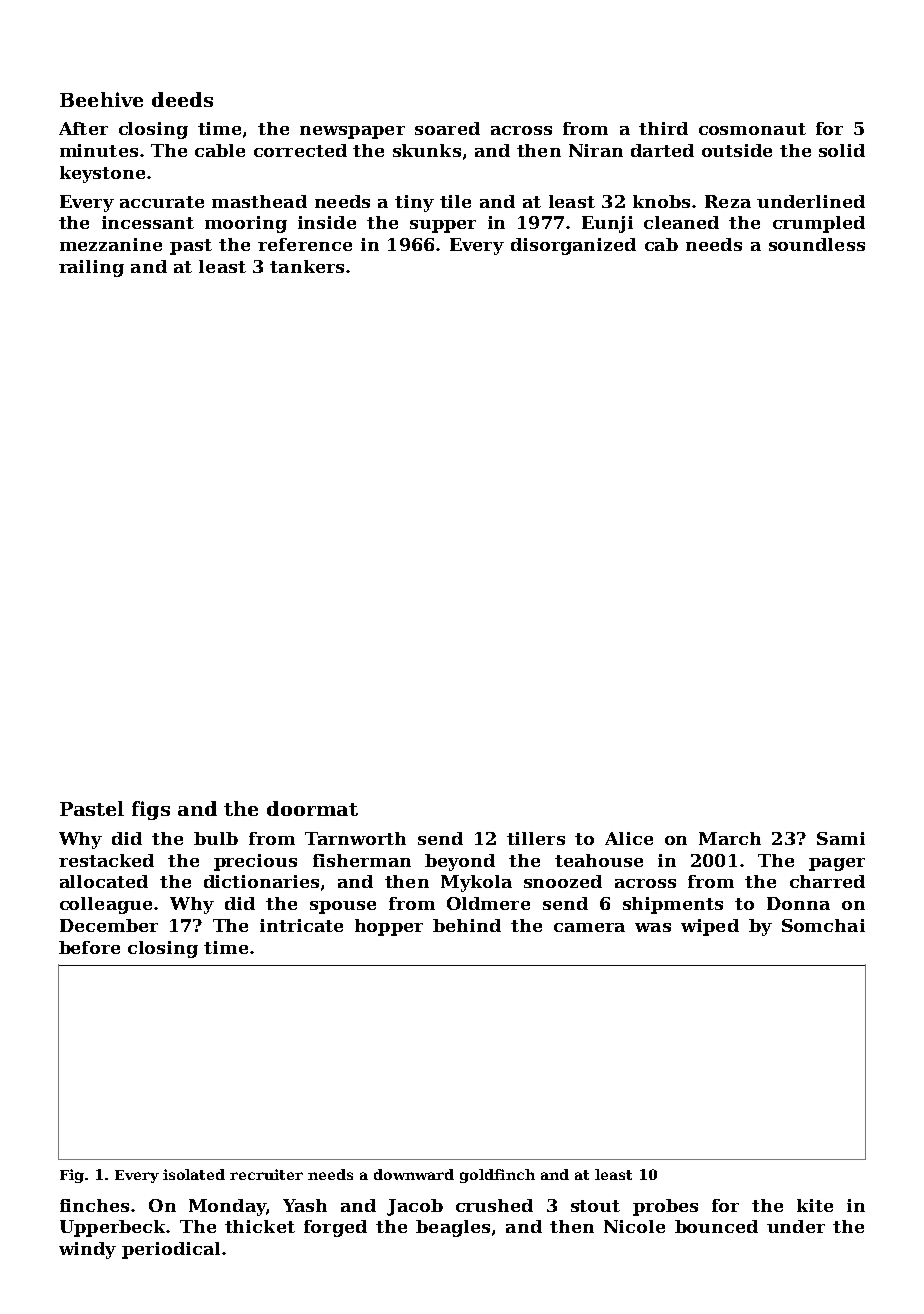 This page has width=924, height=1314. I want to click on tillers, so click(536, 838).
